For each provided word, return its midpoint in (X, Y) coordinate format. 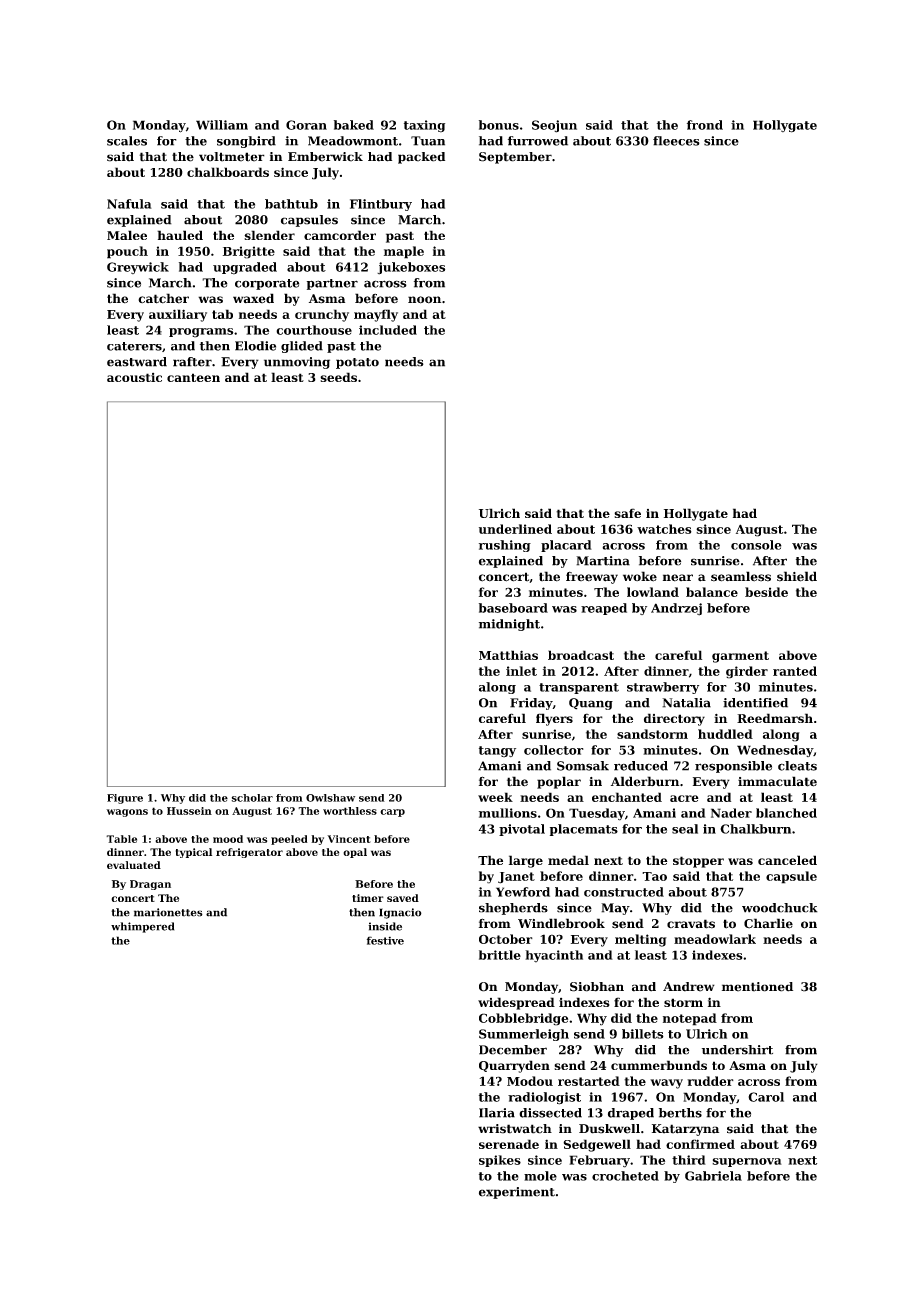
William (222, 125)
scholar (252, 798)
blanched (786, 813)
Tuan (428, 141)
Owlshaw (330, 798)
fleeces (676, 141)
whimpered (142, 927)
